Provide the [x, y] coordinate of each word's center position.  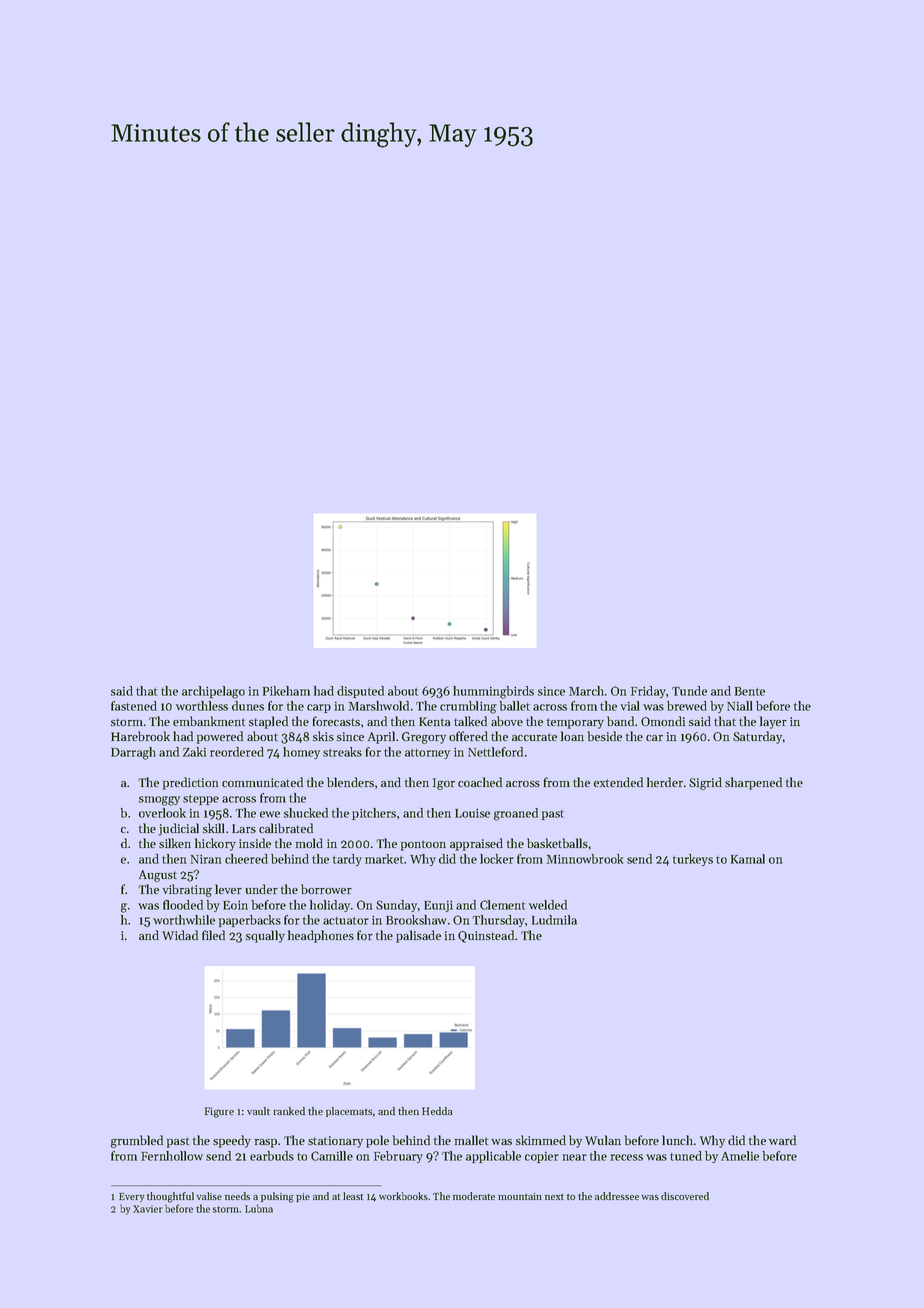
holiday [330, 906]
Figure [219, 1112]
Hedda [437, 1111]
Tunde [689, 691]
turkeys [693, 860]
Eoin [235, 905]
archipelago [213, 692]
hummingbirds [493, 692]
